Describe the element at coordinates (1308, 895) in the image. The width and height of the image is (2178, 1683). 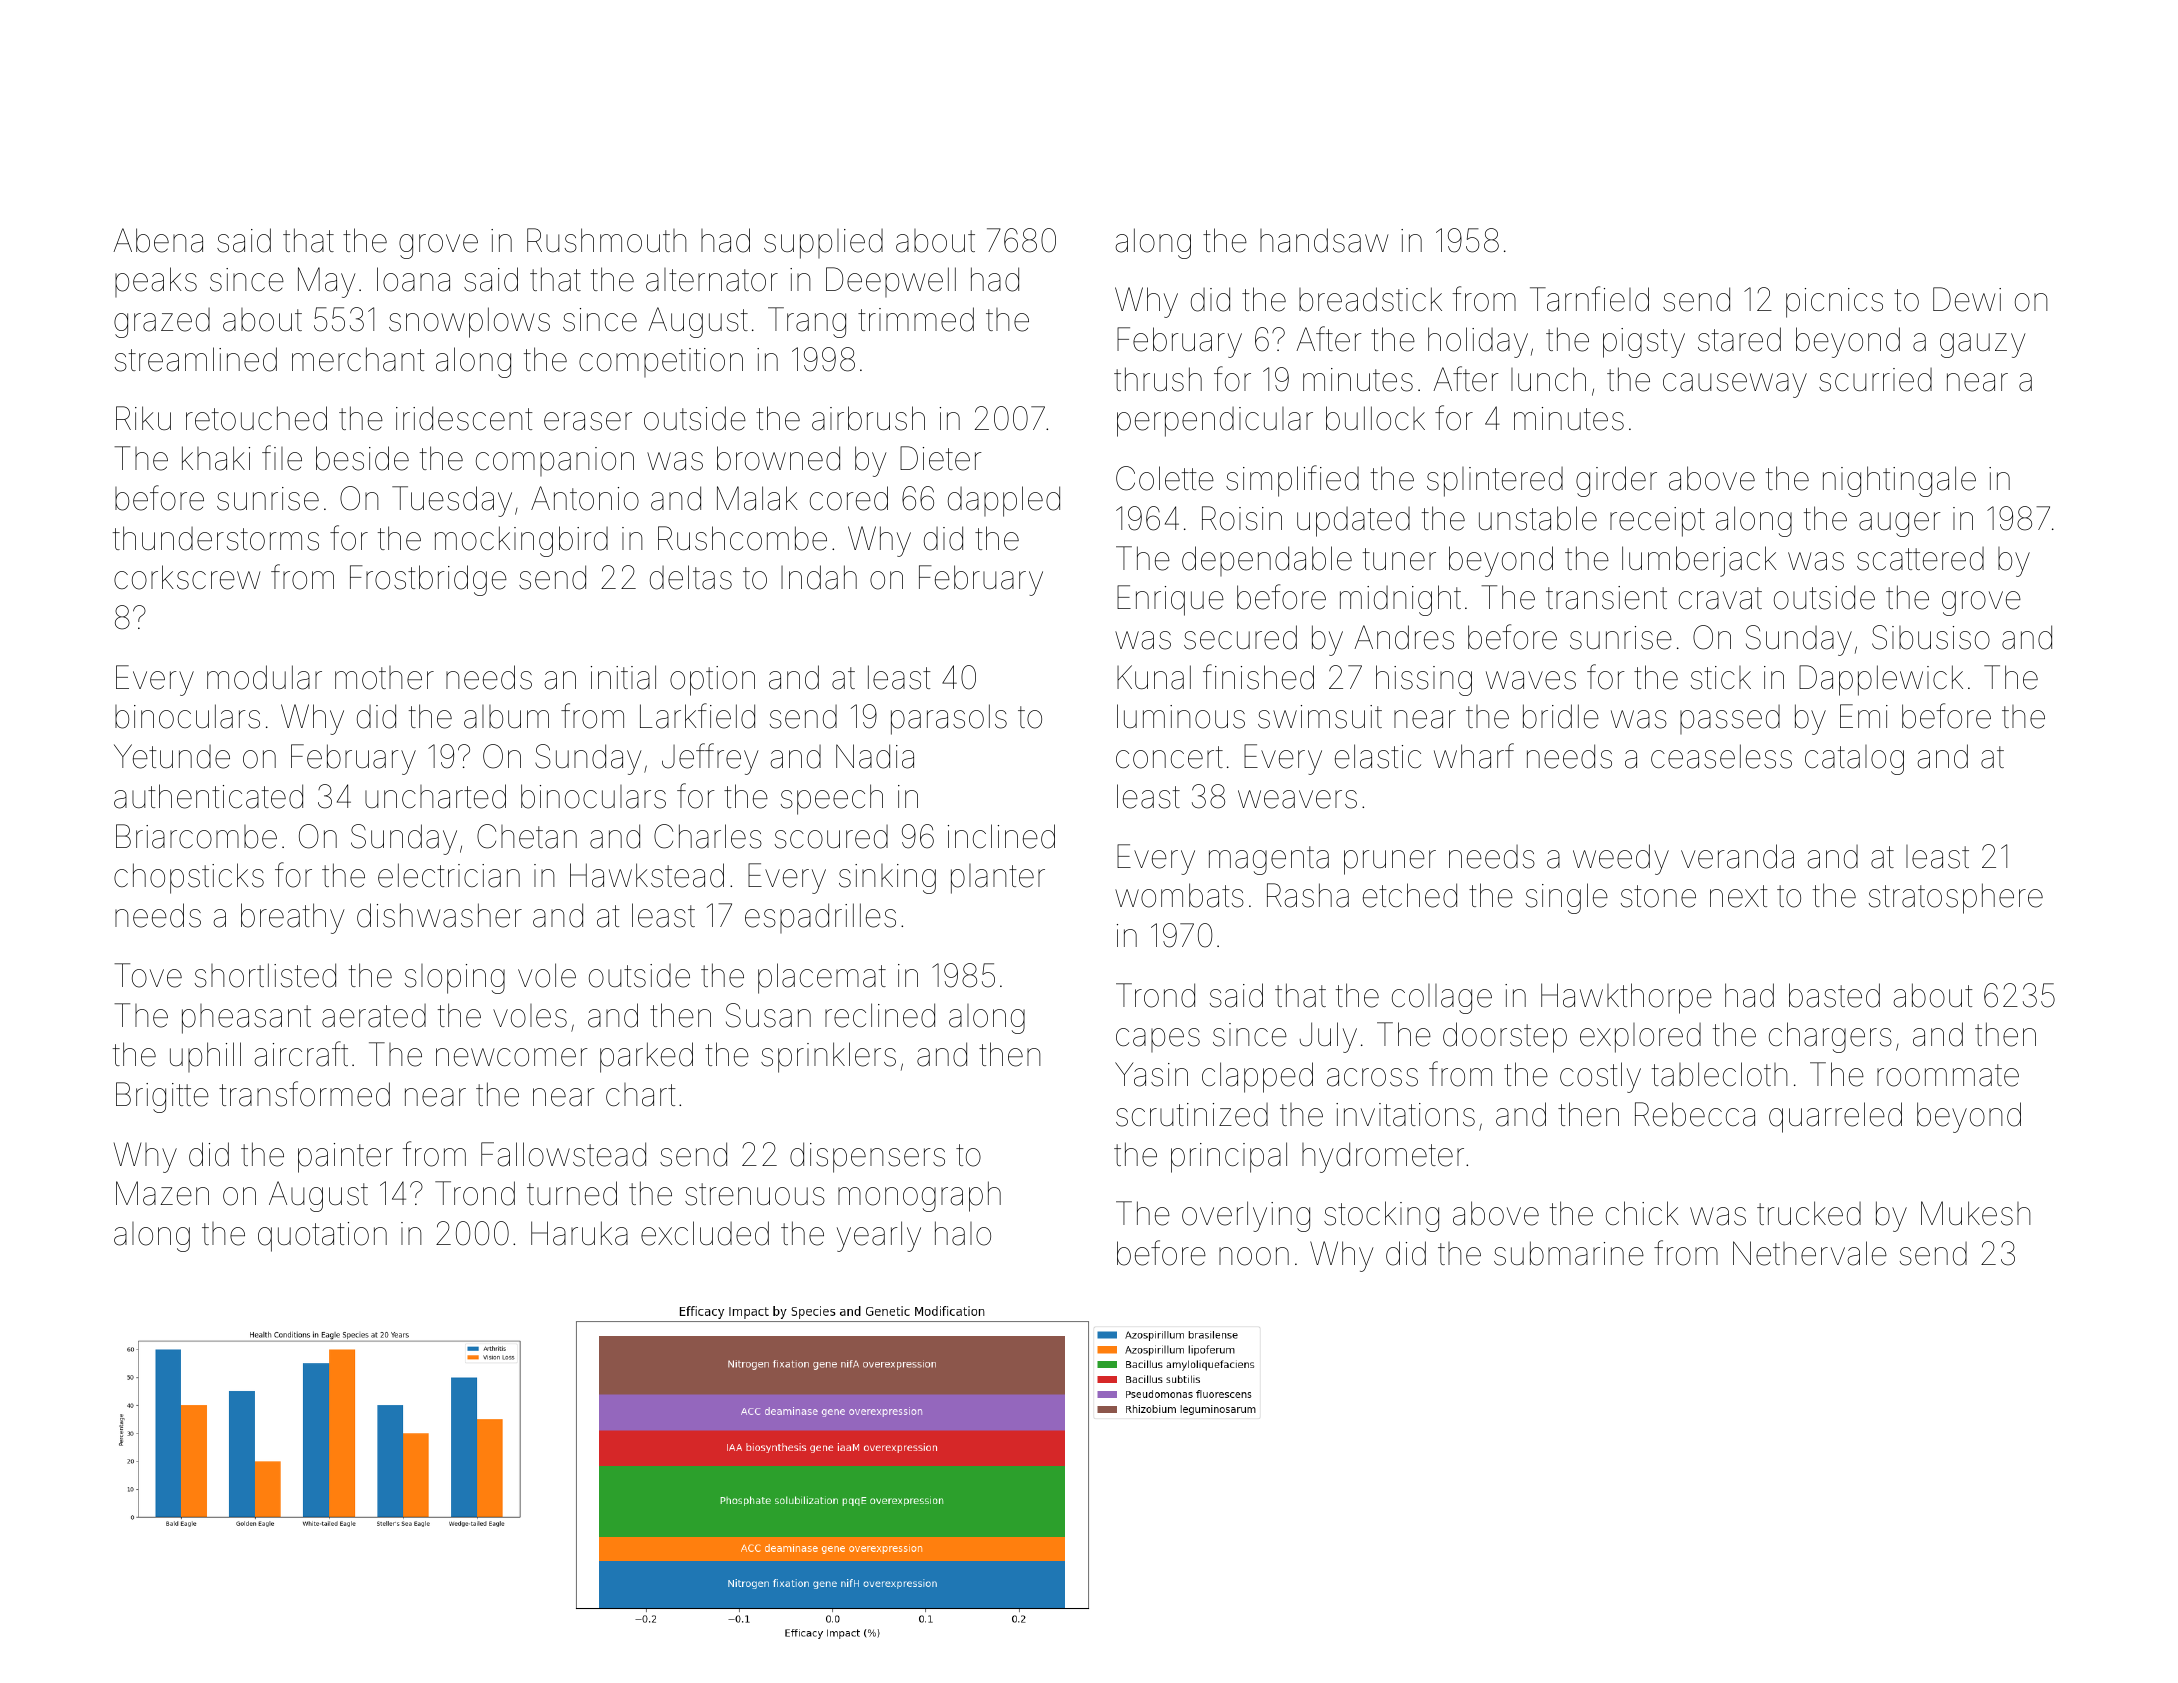
I see `Rasha` at that location.
